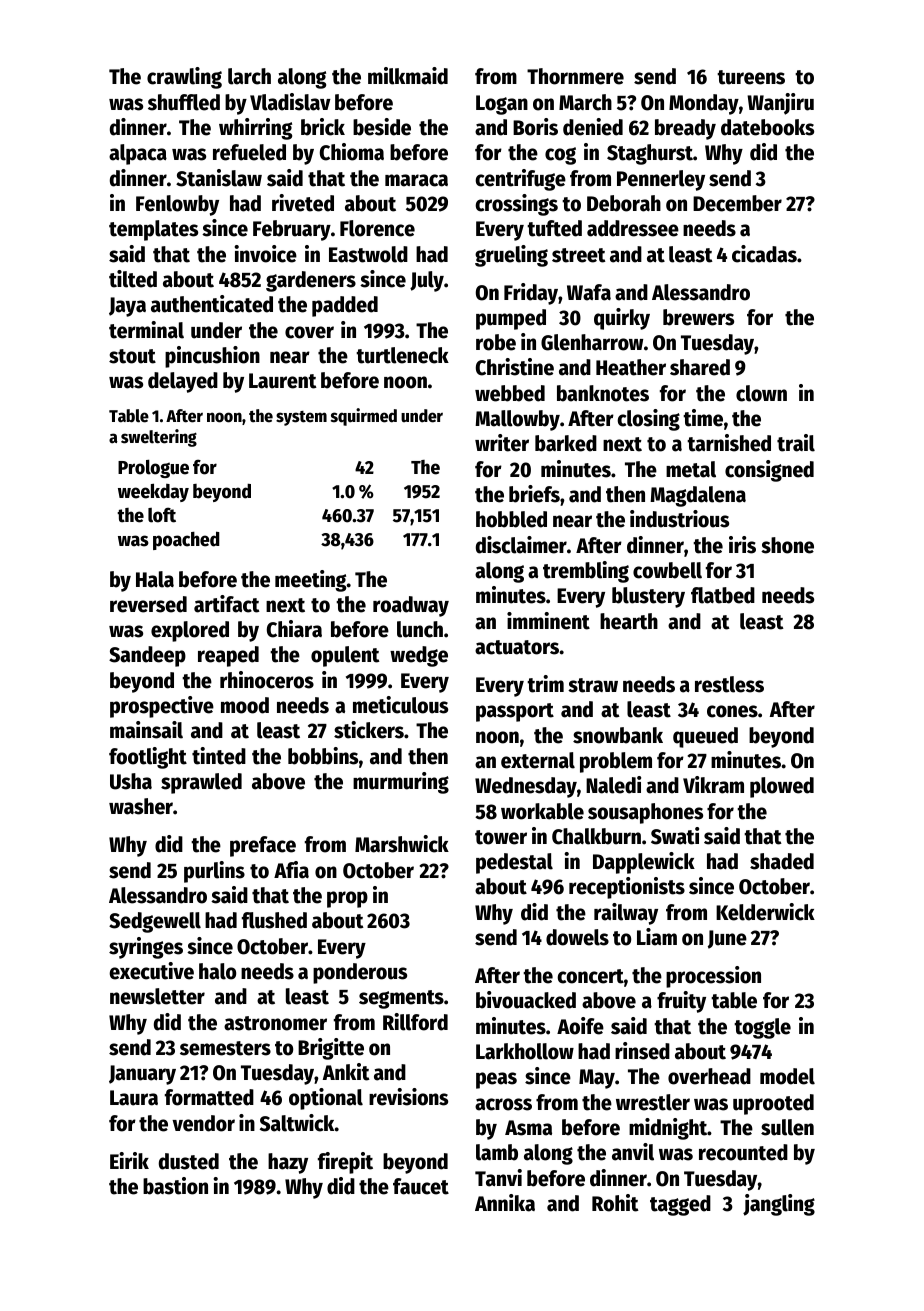 The width and height of the document is (924, 1311). I want to click on Vladislav, so click(290, 102).
